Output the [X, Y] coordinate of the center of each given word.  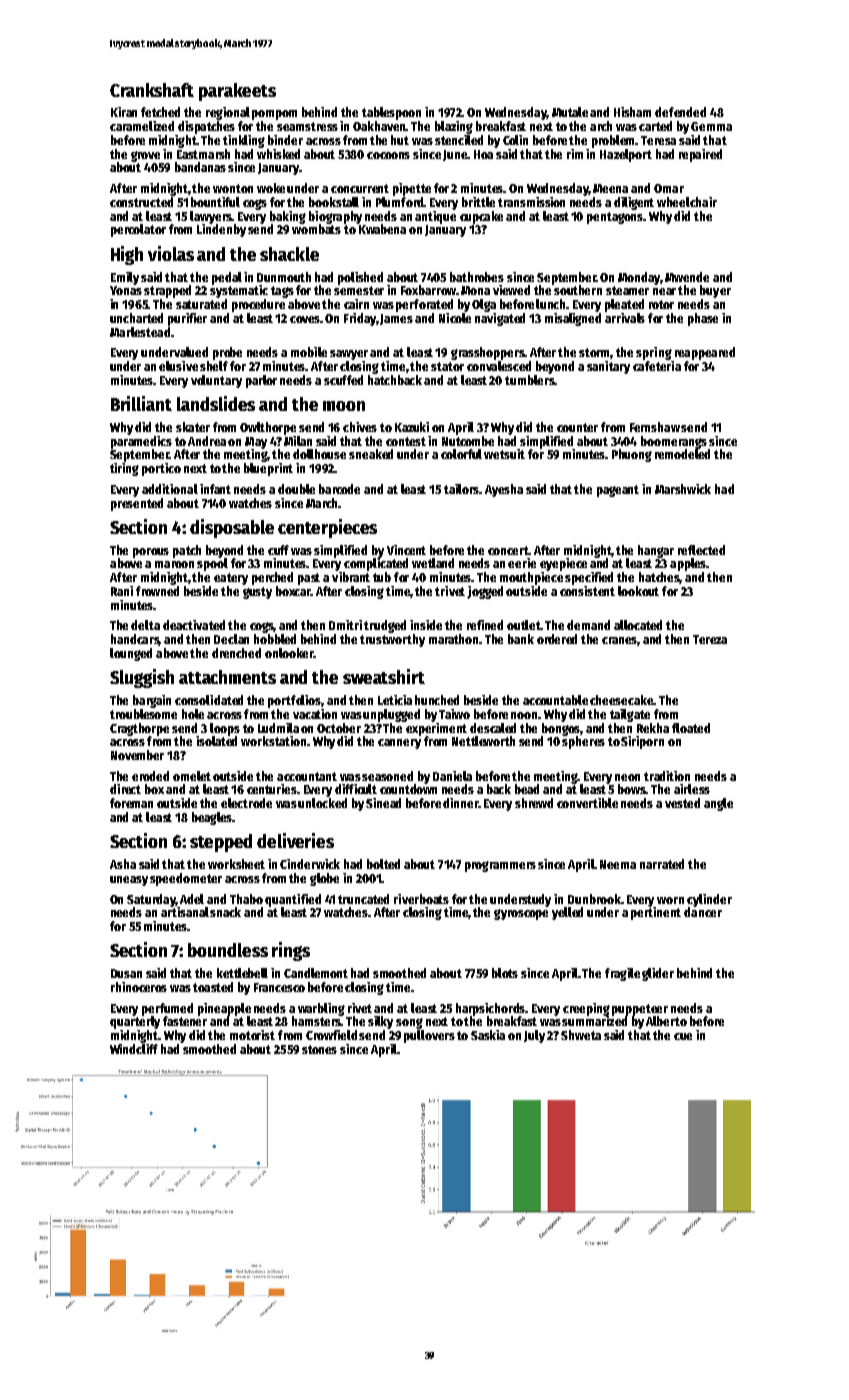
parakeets [237, 92]
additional [170, 489]
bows [632, 789]
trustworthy [392, 640]
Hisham [632, 112]
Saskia [488, 1035]
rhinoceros [139, 987]
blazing [454, 127]
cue [683, 1036]
